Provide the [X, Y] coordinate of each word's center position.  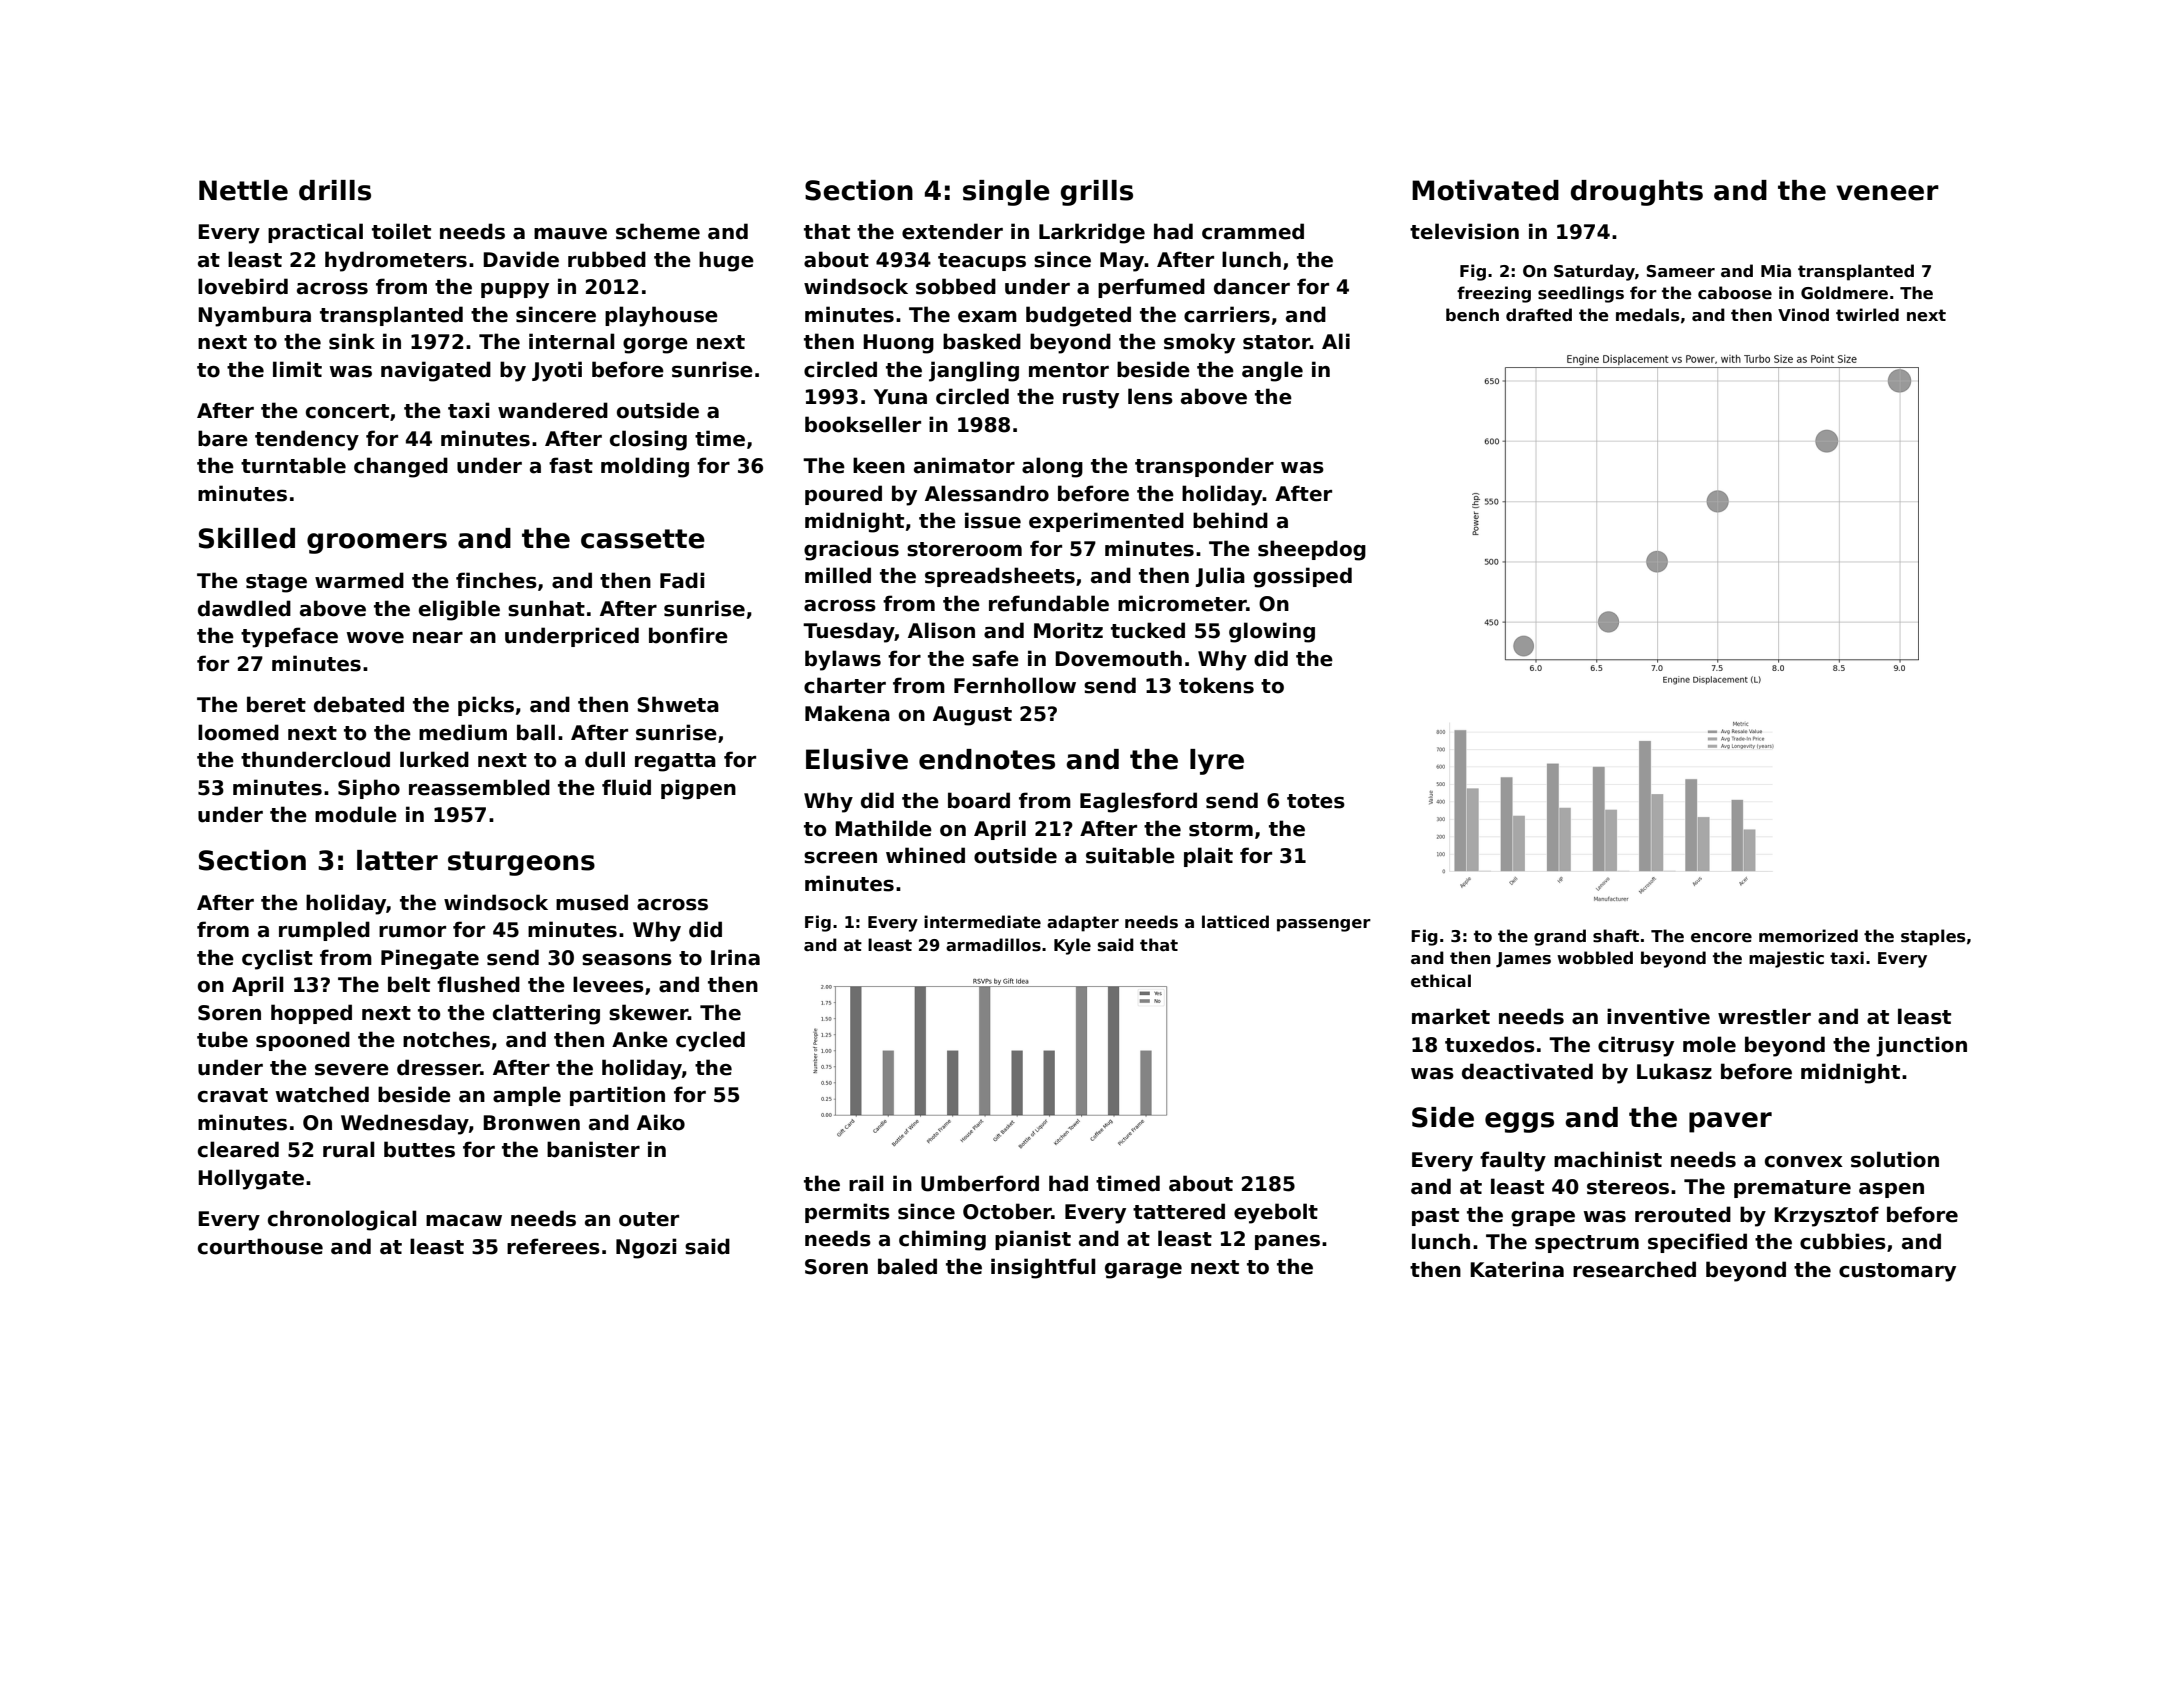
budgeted [1078, 316]
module [356, 814]
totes [1316, 801]
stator [1276, 342]
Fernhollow [1015, 685]
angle [1272, 371]
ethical [1441, 981]
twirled [1867, 315]
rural [348, 1149]
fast [571, 465]
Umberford [980, 1183]
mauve [570, 234]
